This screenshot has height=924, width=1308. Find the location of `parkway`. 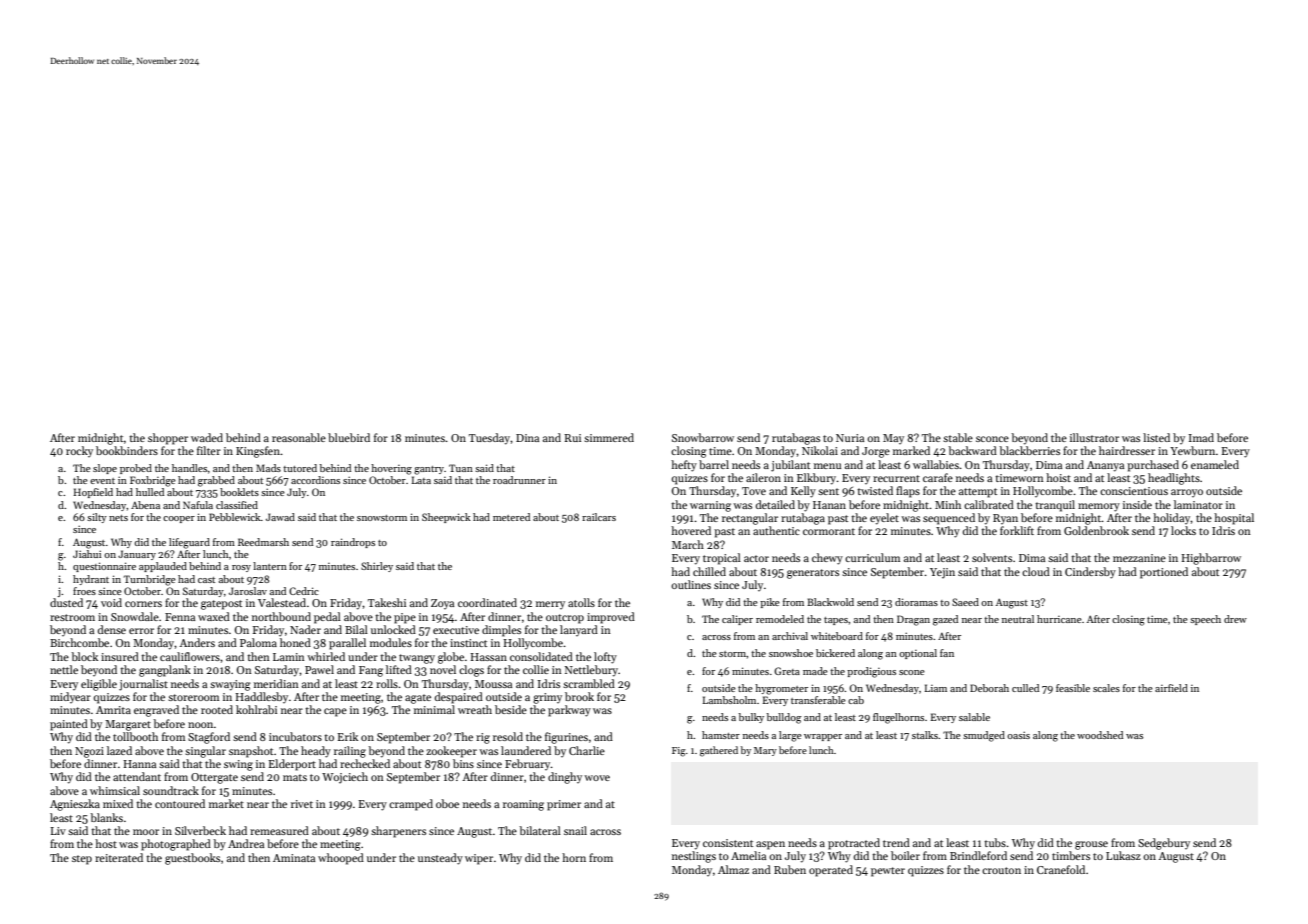

parkway is located at coordinates (569, 711).
